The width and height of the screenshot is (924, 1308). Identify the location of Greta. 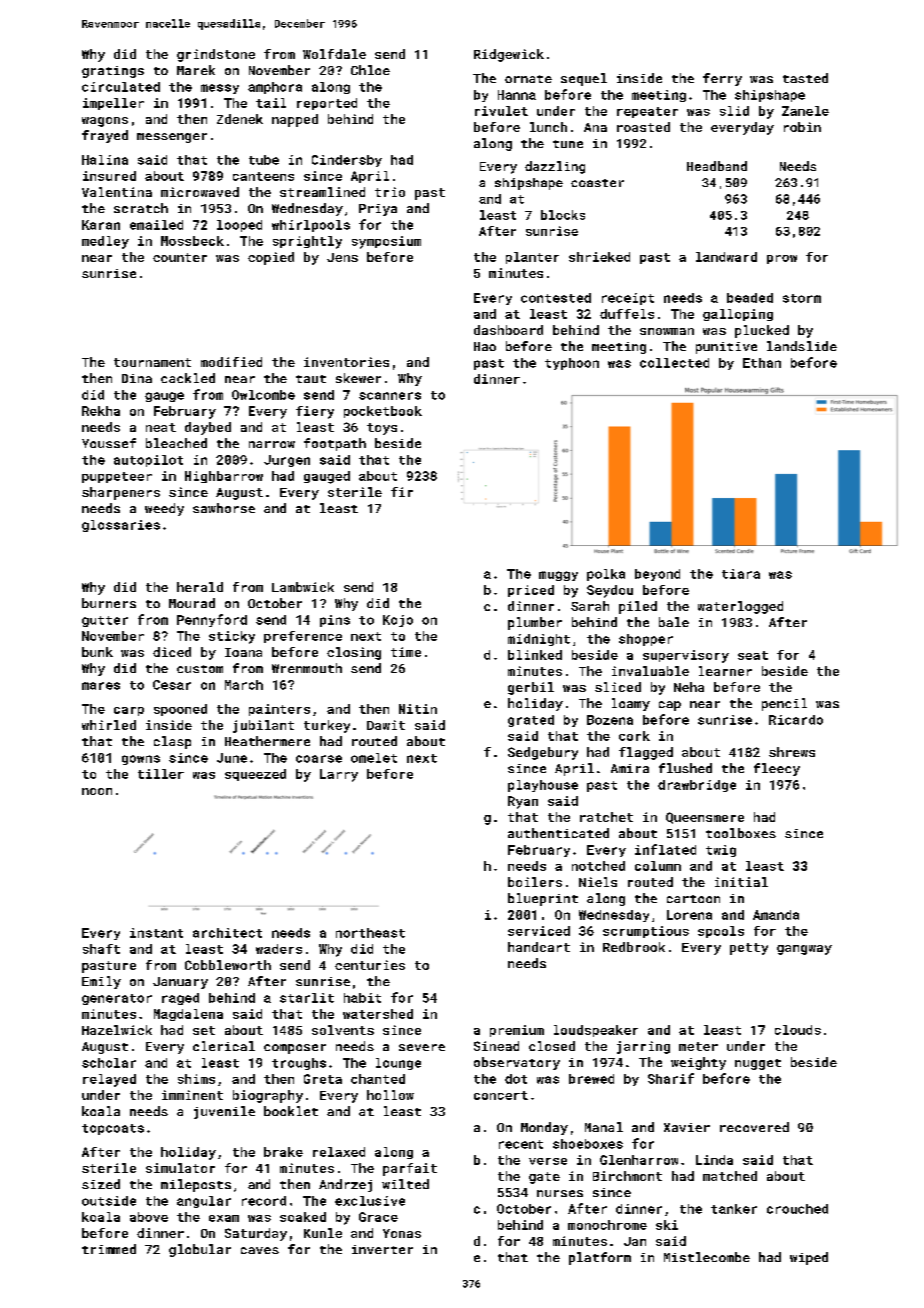
(323, 1079).
